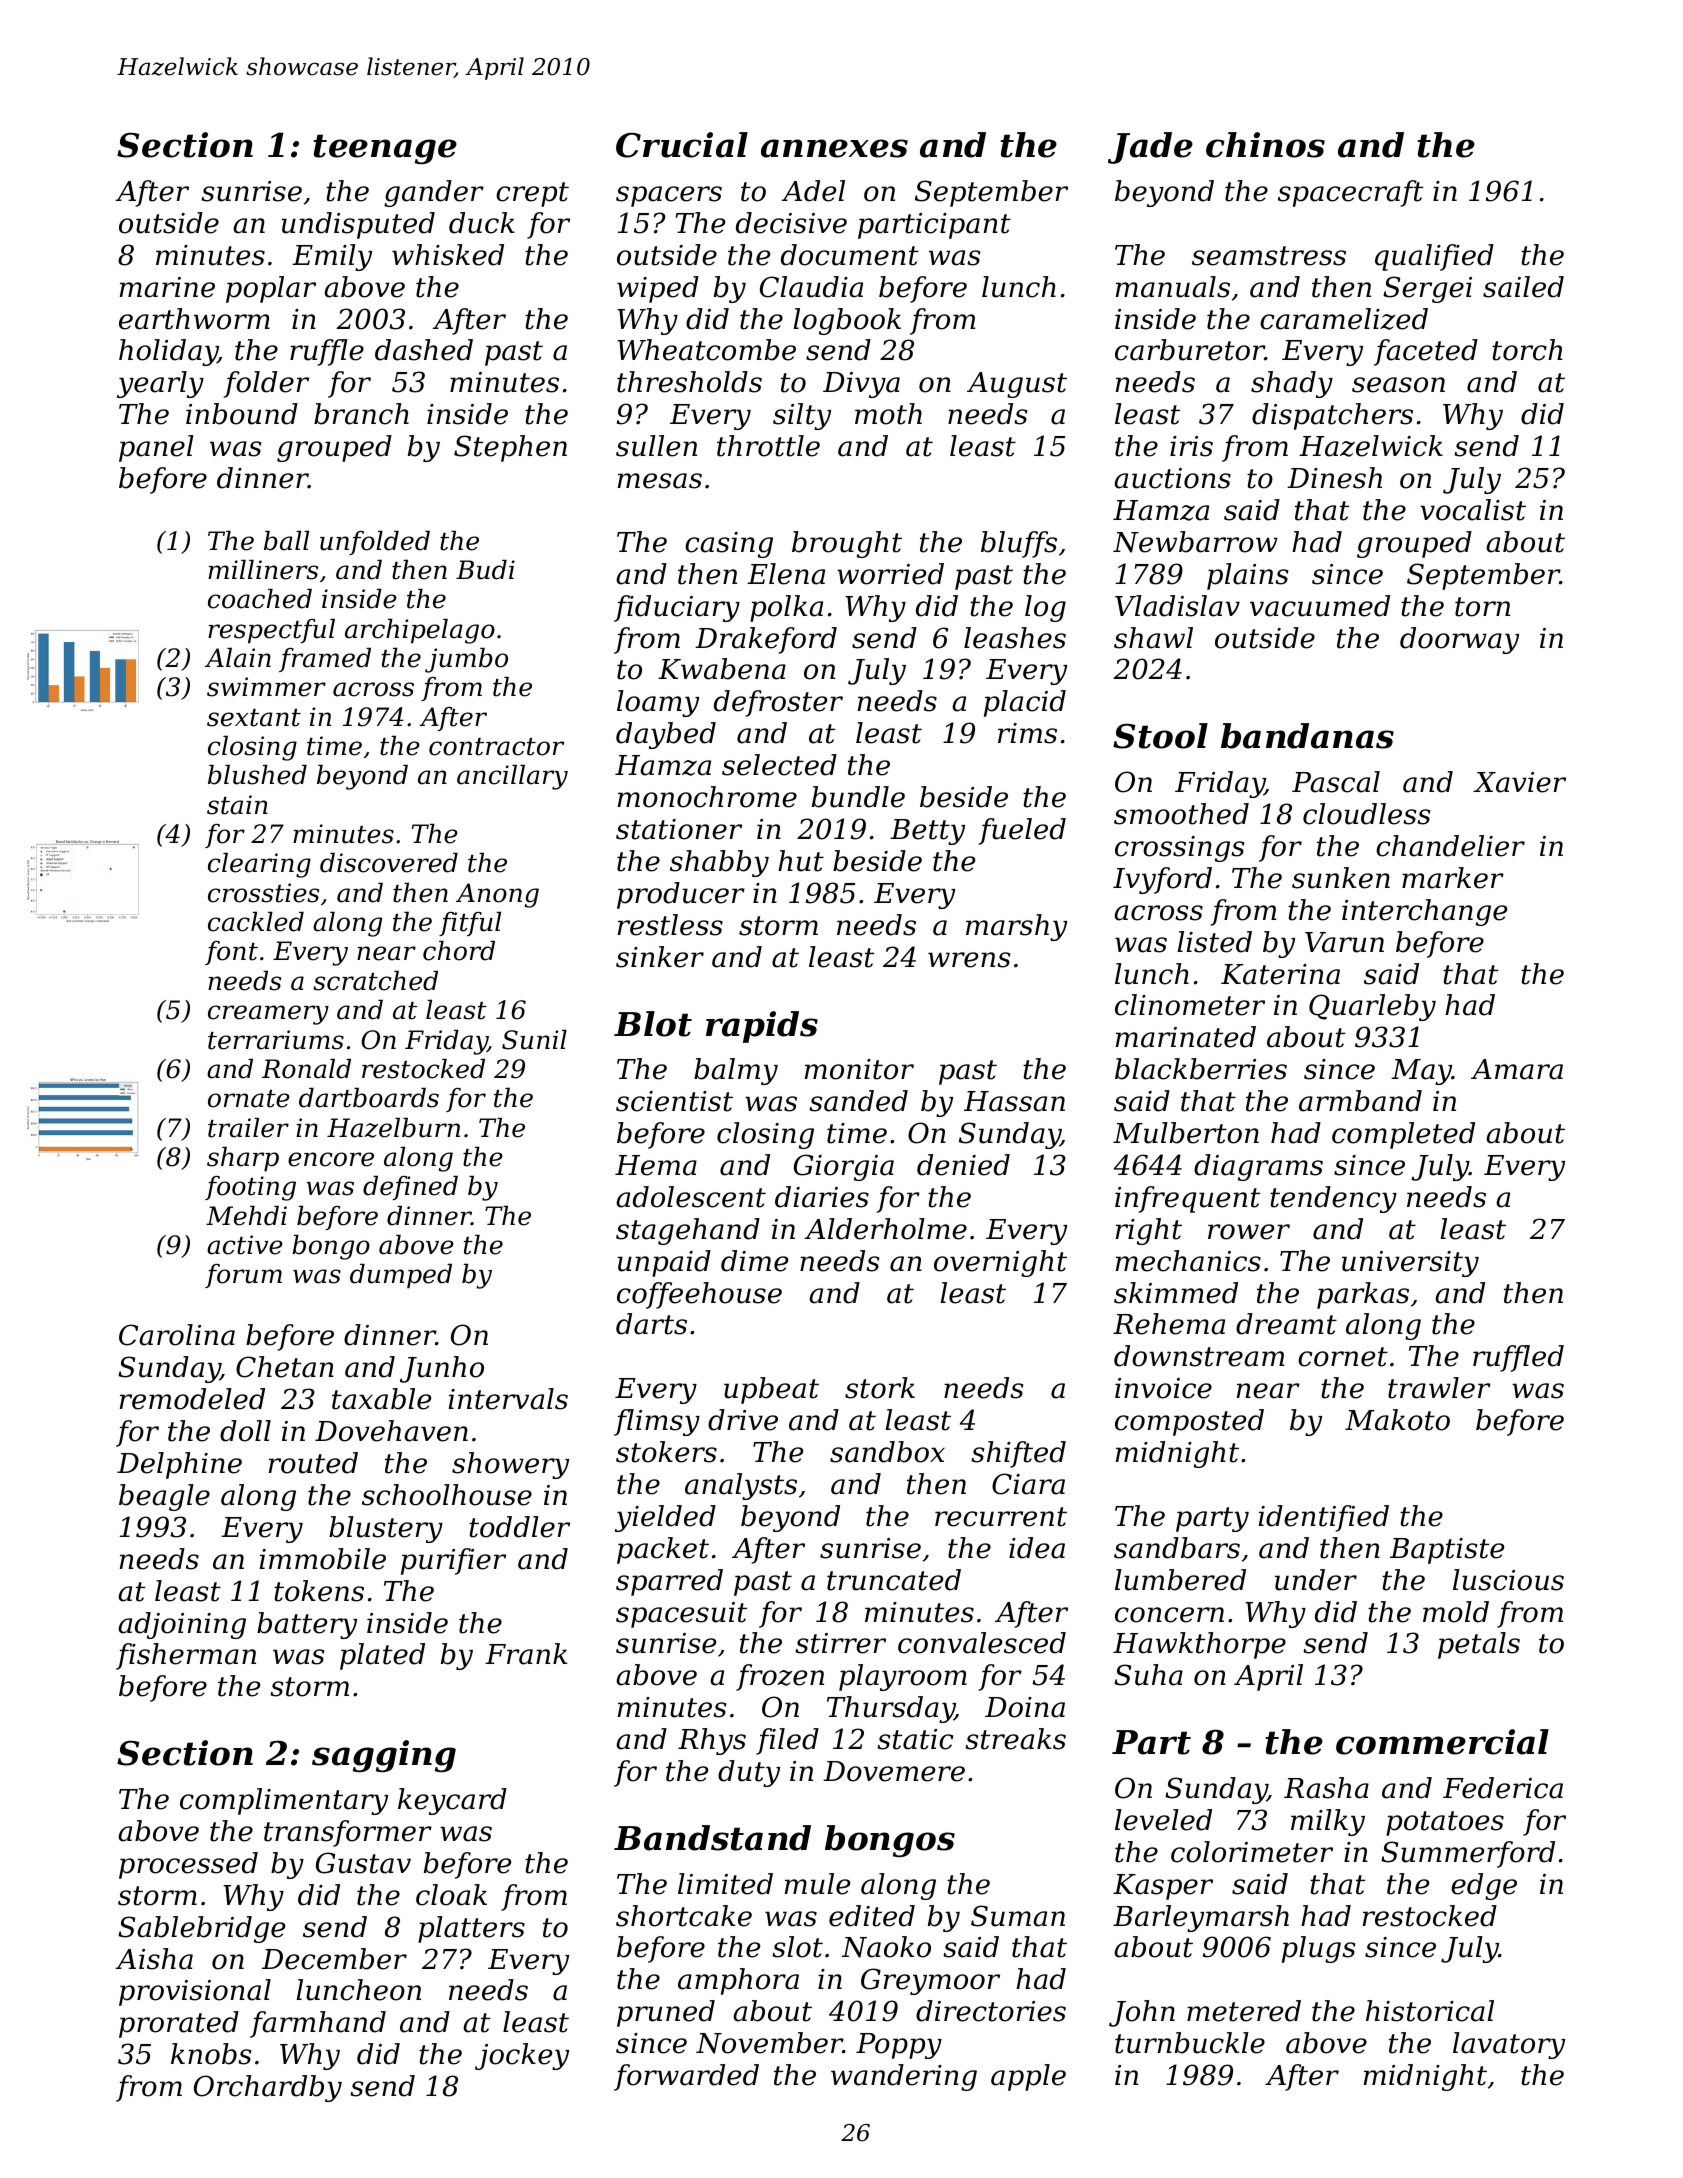 The height and width of the screenshot is (2178, 1683). What do you see at coordinates (850, 255) in the screenshot?
I see `document` at bounding box center [850, 255].
